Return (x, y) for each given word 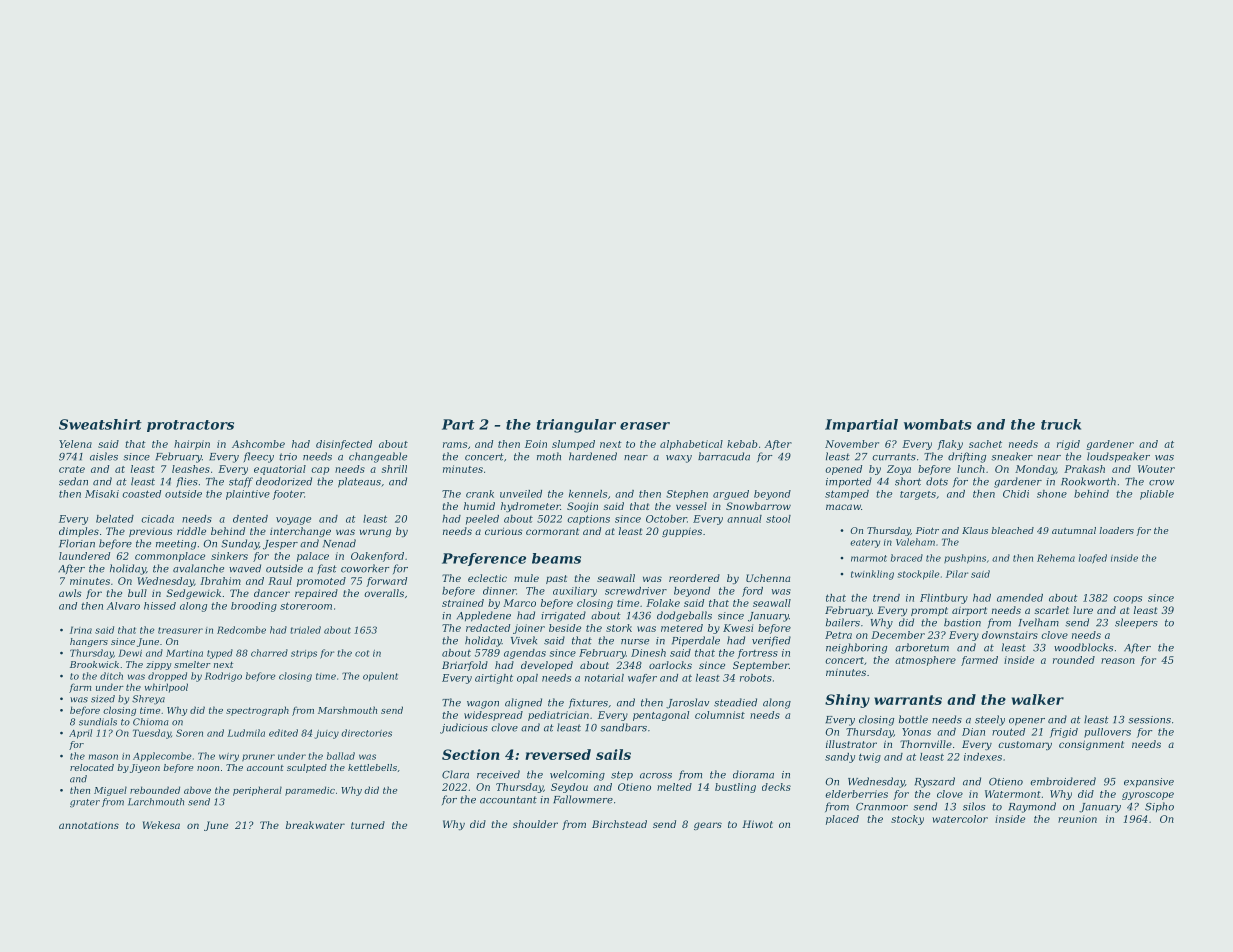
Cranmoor (882, 807)
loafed (1093, 559)
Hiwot (757, 824)
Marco (519, 603)
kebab (742, 444)
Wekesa (161, 825)
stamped (847, 495)
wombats (938, 424)
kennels (588, 494)
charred (269, 653)
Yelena (75, 444)
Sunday (240, 544)
